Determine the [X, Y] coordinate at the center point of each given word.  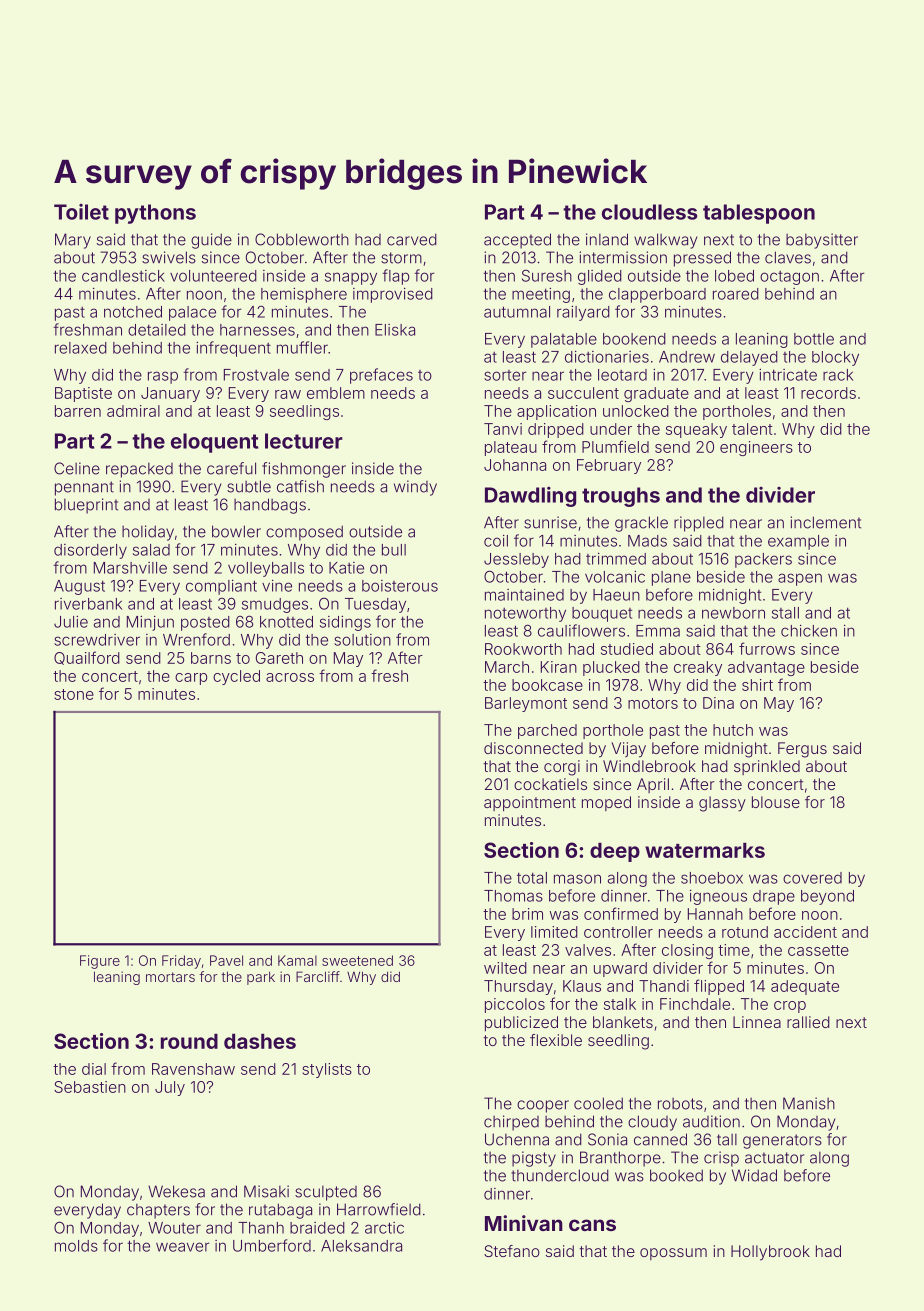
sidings [345, 623]
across [290, 677]
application [556, 412]
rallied [808, 1022]
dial [94, 1069]
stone [74, 694]
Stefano [512, 1251]
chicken [809, 631]
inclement [826, 522]
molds [76, 1246]
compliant [221, 587]
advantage [766, 668]
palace [192, 313]
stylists [327, 1070]
